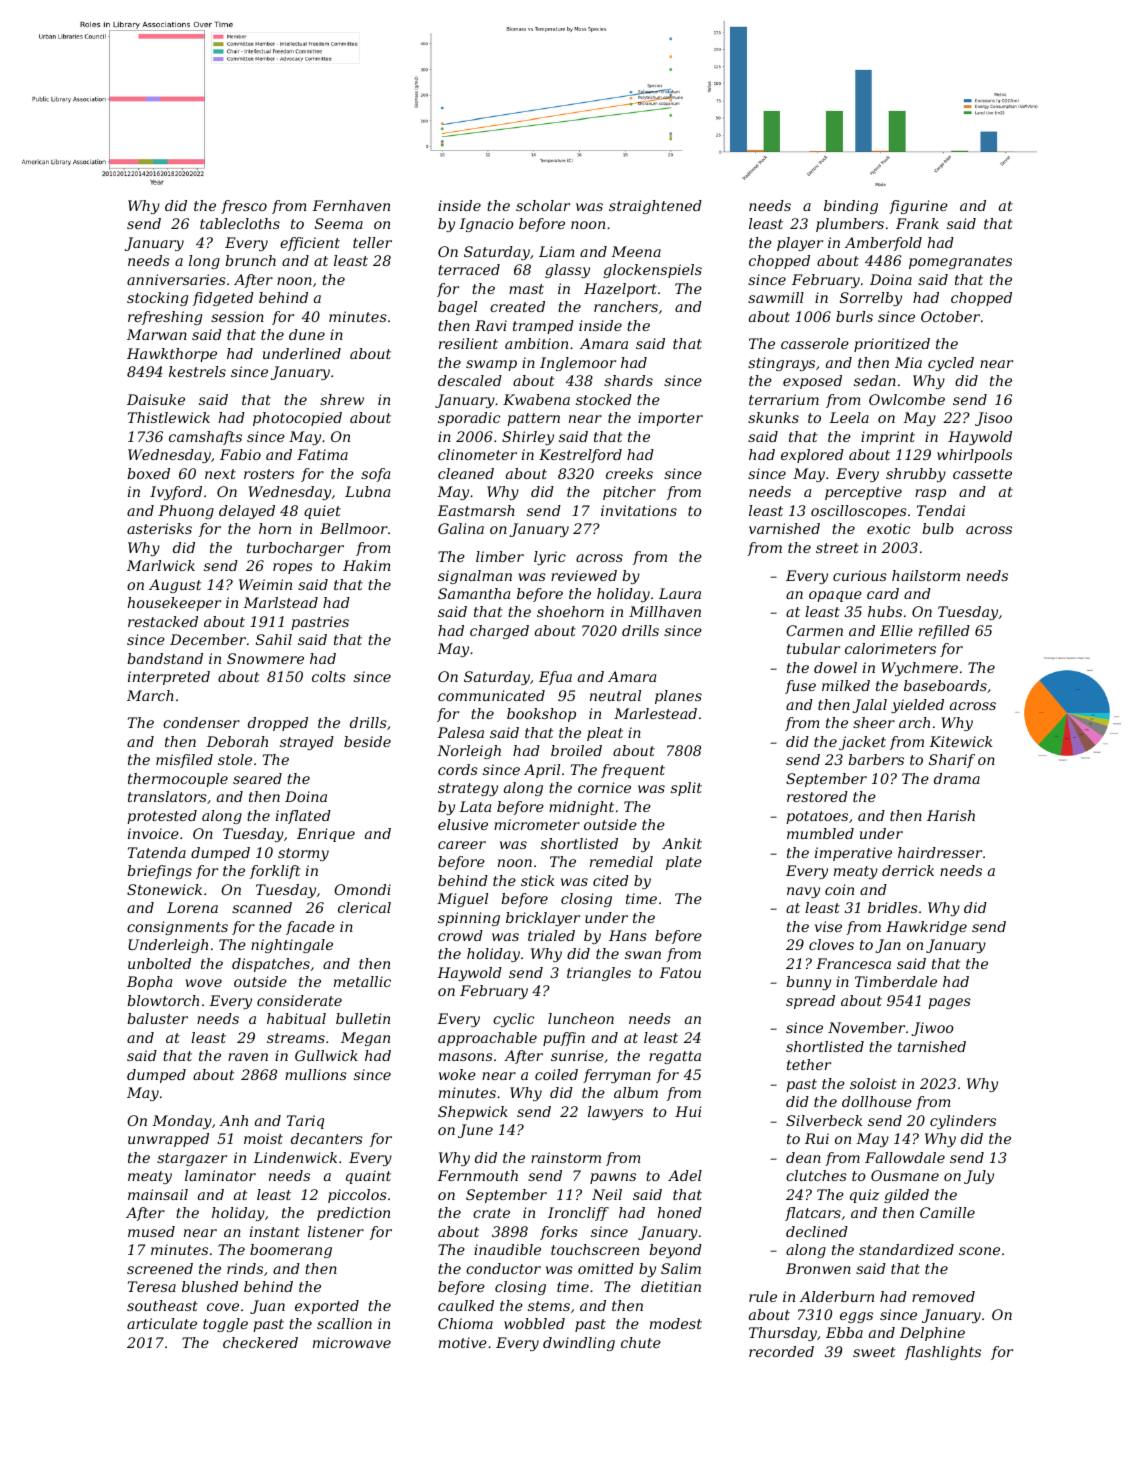  Describe the element at coordinates (883, 244) in the image. I see `Amberfold` at that location.
